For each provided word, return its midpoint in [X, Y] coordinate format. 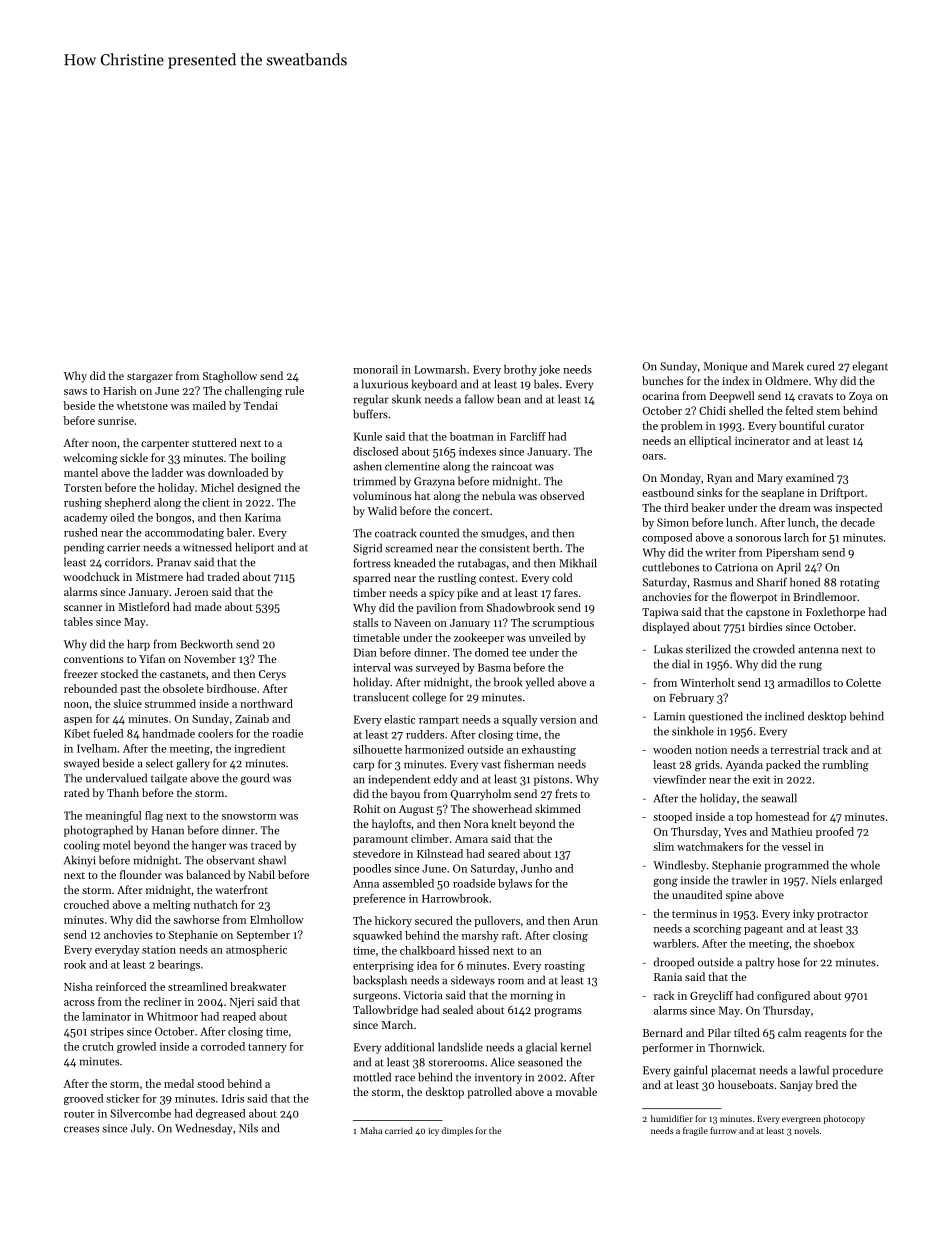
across [79, 1003]
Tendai [261, 405]
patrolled [489, 1093]
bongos [173, 518]
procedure [857, 1071]
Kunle [368, 436]
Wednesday [203, 1129]
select [159, 763]
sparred [372, 579]
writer [720, 552]
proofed [835, 832]
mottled [372, 1077]
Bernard [663, 1032]
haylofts [391, 825]
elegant [870, 367]
